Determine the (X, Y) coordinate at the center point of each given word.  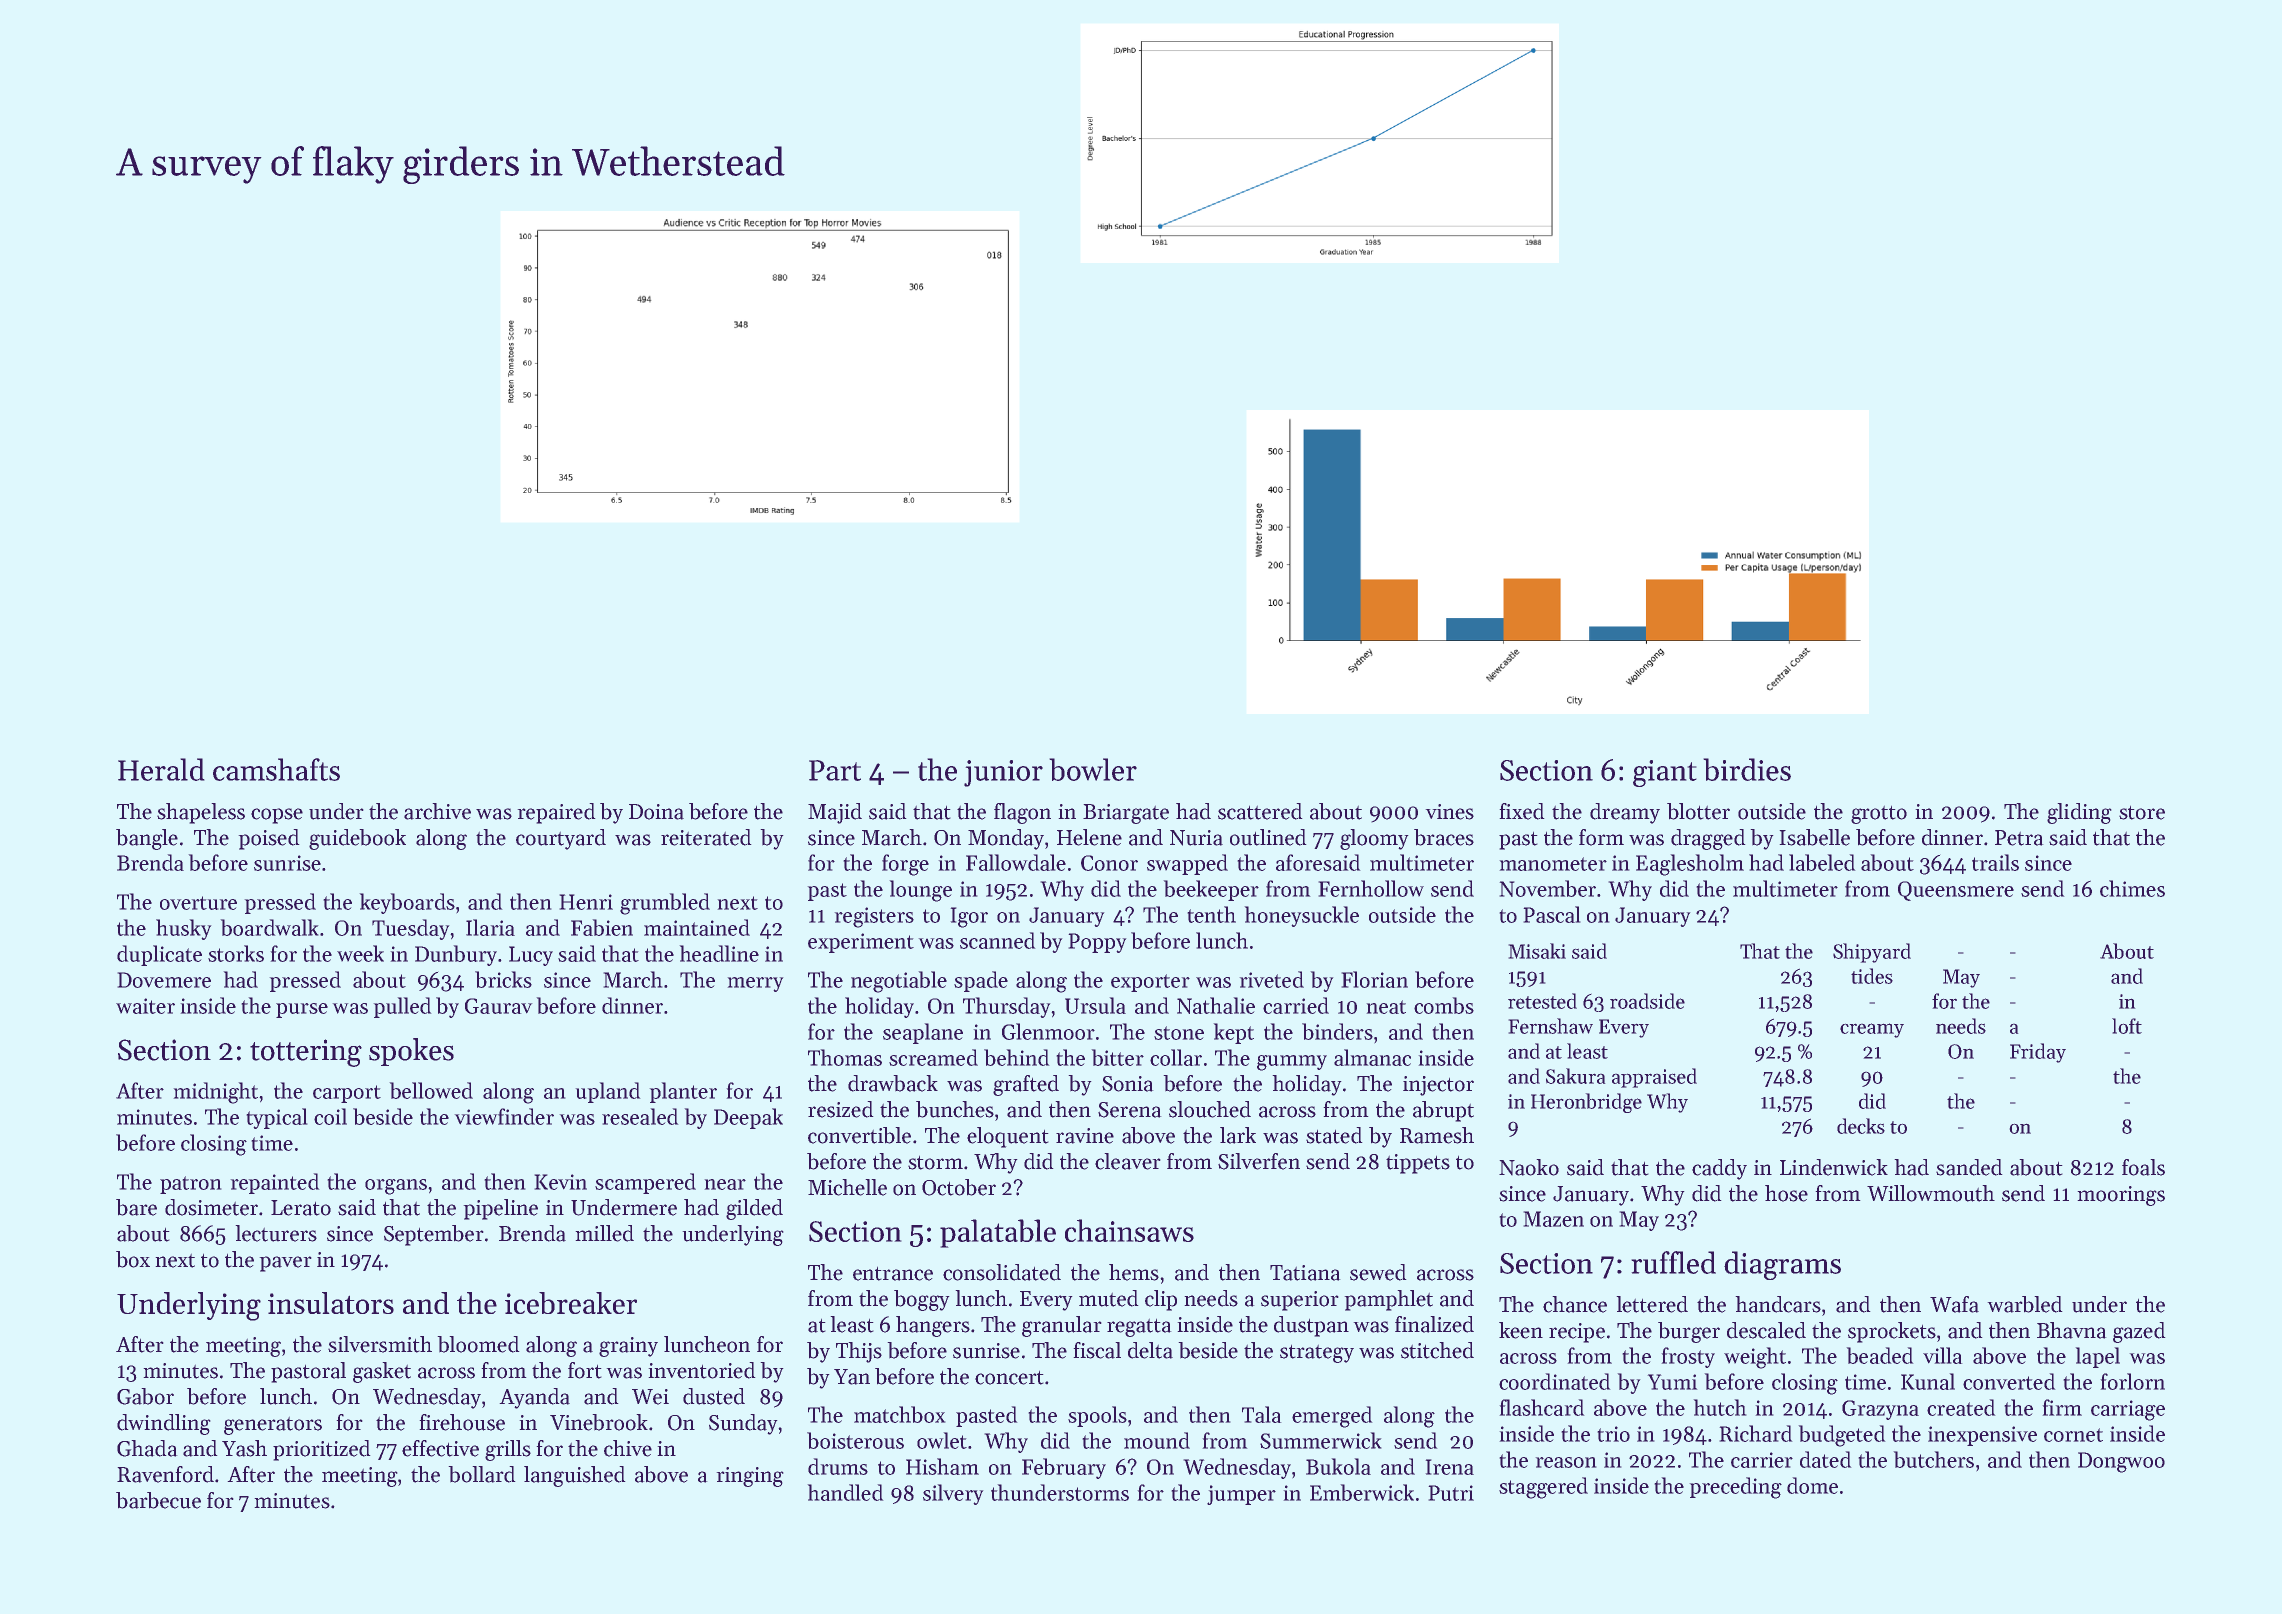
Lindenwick (1834, 1167)
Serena (1129, 1110)
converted (2009, 1381)
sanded (1969, 1167)
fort (584, 1370)
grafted (1026, 1085)
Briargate (1126, 814)
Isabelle (1815, 837)
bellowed (431, 1090)
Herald (161, 769)
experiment (861, 943)
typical (277, 1118)
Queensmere (1956, 891)
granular (1061, 1326)
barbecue (158, 1500)
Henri (586, 902)
